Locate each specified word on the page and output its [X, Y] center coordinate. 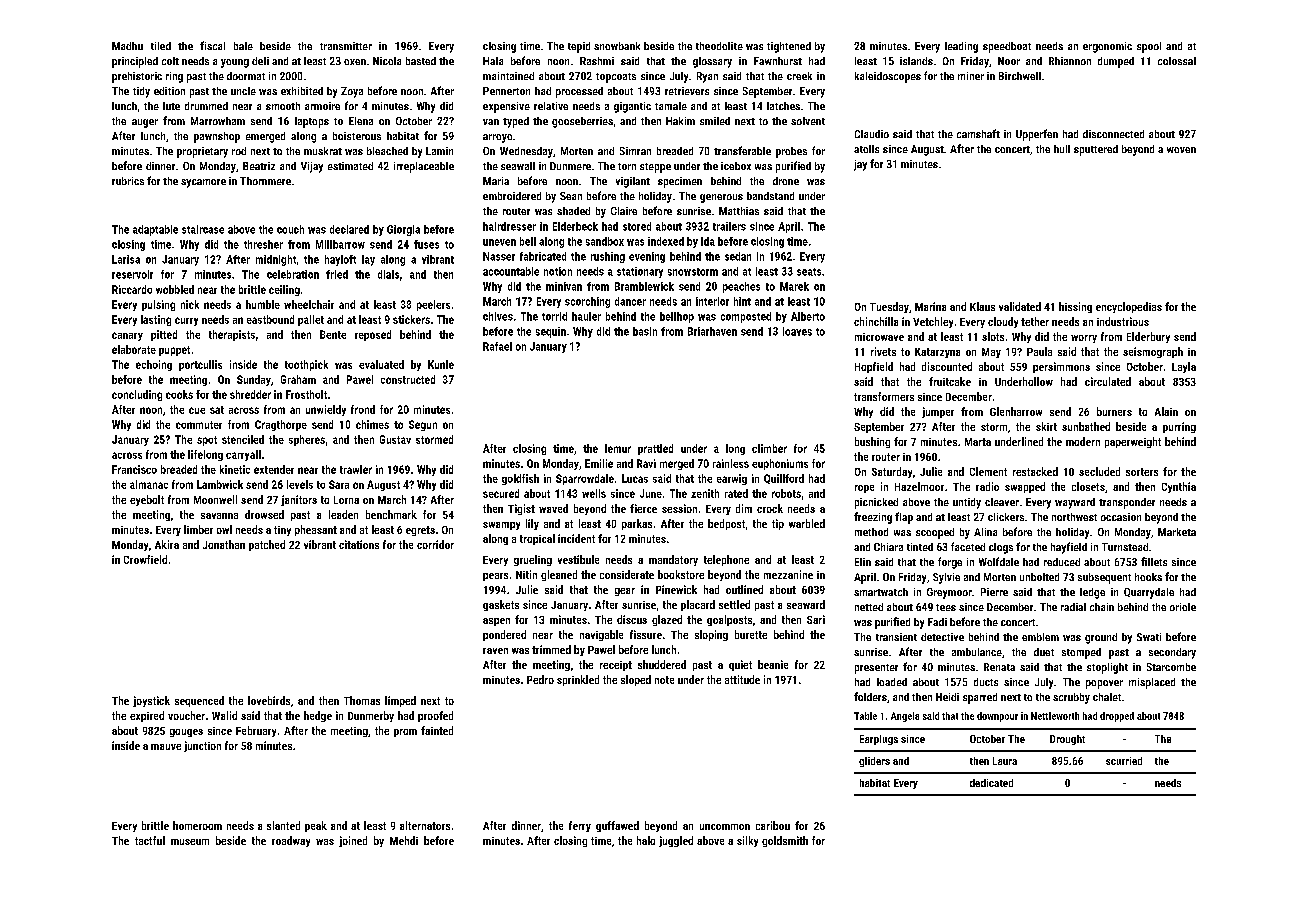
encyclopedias [1129, 307]
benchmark [391, 514]
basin [645, 331]
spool [1149, 47]
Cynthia [1179, 487]
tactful [150, 840]
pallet [311, 320]
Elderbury [1148, 337]
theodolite [719, 46]
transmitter [346, 46]
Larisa [126, 259]
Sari [816, 619]
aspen [496, 622]
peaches [741, 287]
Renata [999, 667]
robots [786, 493]
